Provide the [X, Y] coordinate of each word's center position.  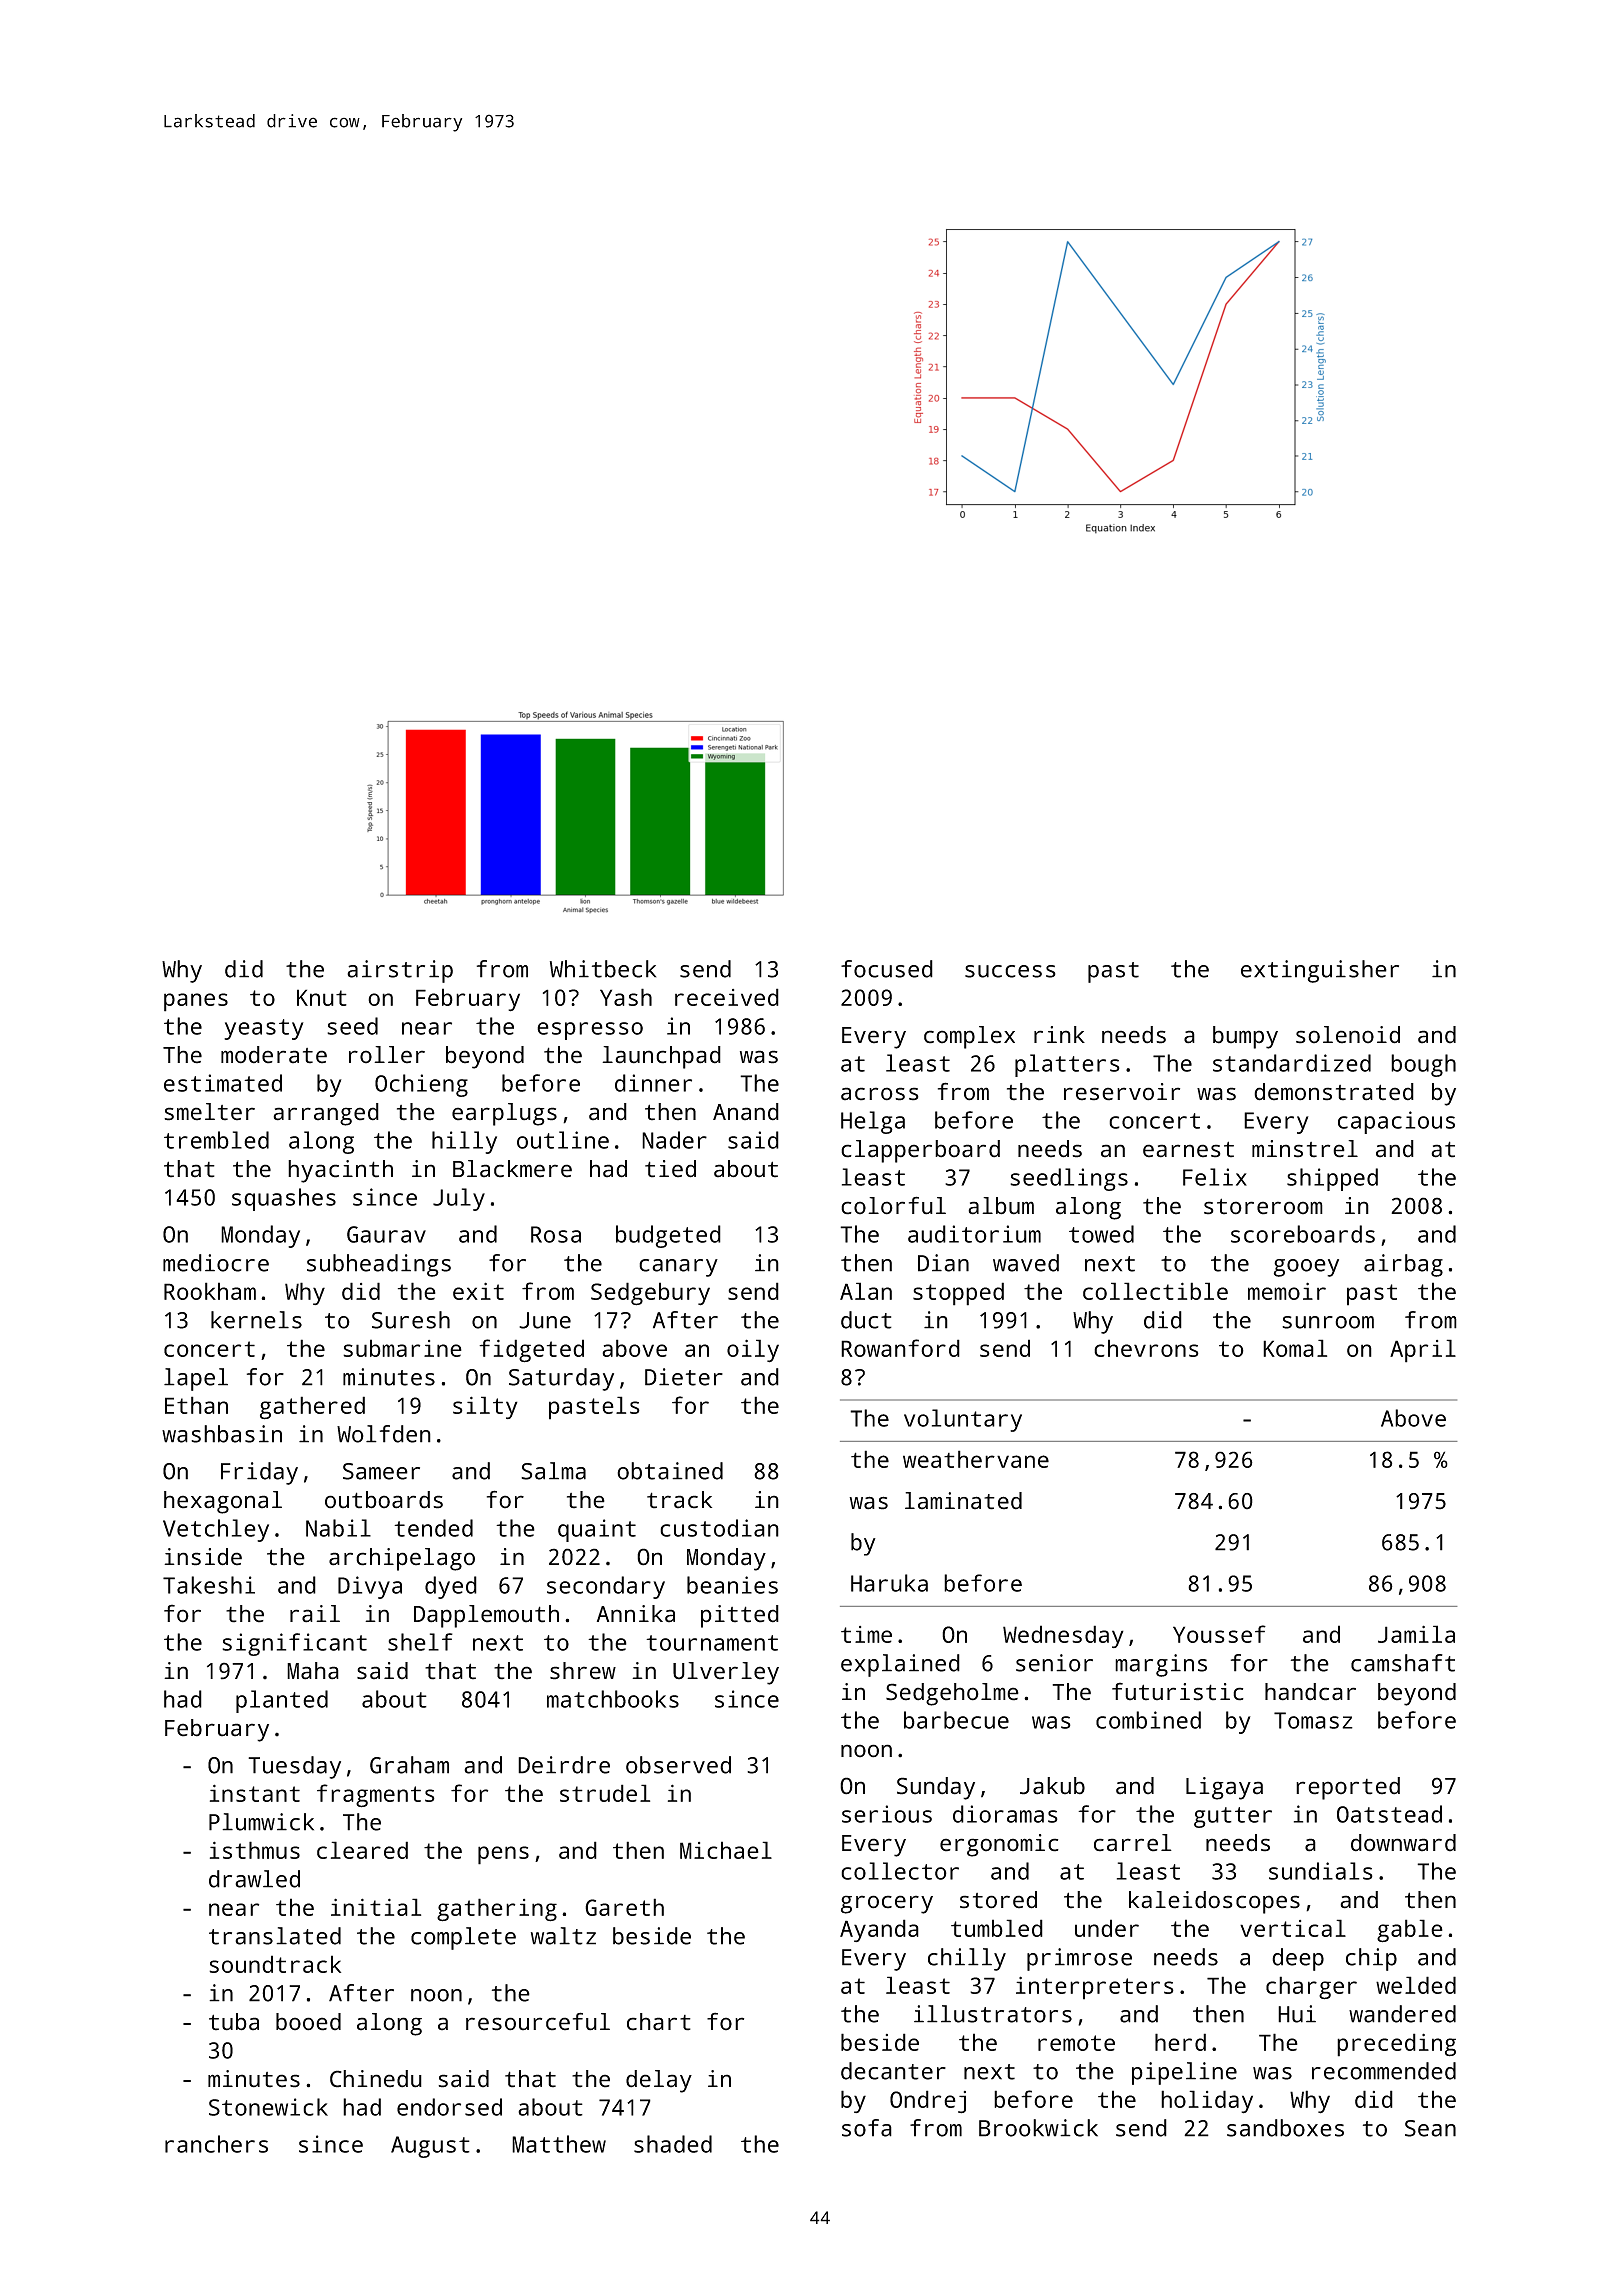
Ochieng [421, 1085]
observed [678, 1765]
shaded [673, 2144]
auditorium [974, 1234]
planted [282, 1701]
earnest [1188, 1149]
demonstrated [1334, 1092]
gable [1410, 1931]
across [880, 1094]
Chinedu [376, 2079]
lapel [196, 1379]
